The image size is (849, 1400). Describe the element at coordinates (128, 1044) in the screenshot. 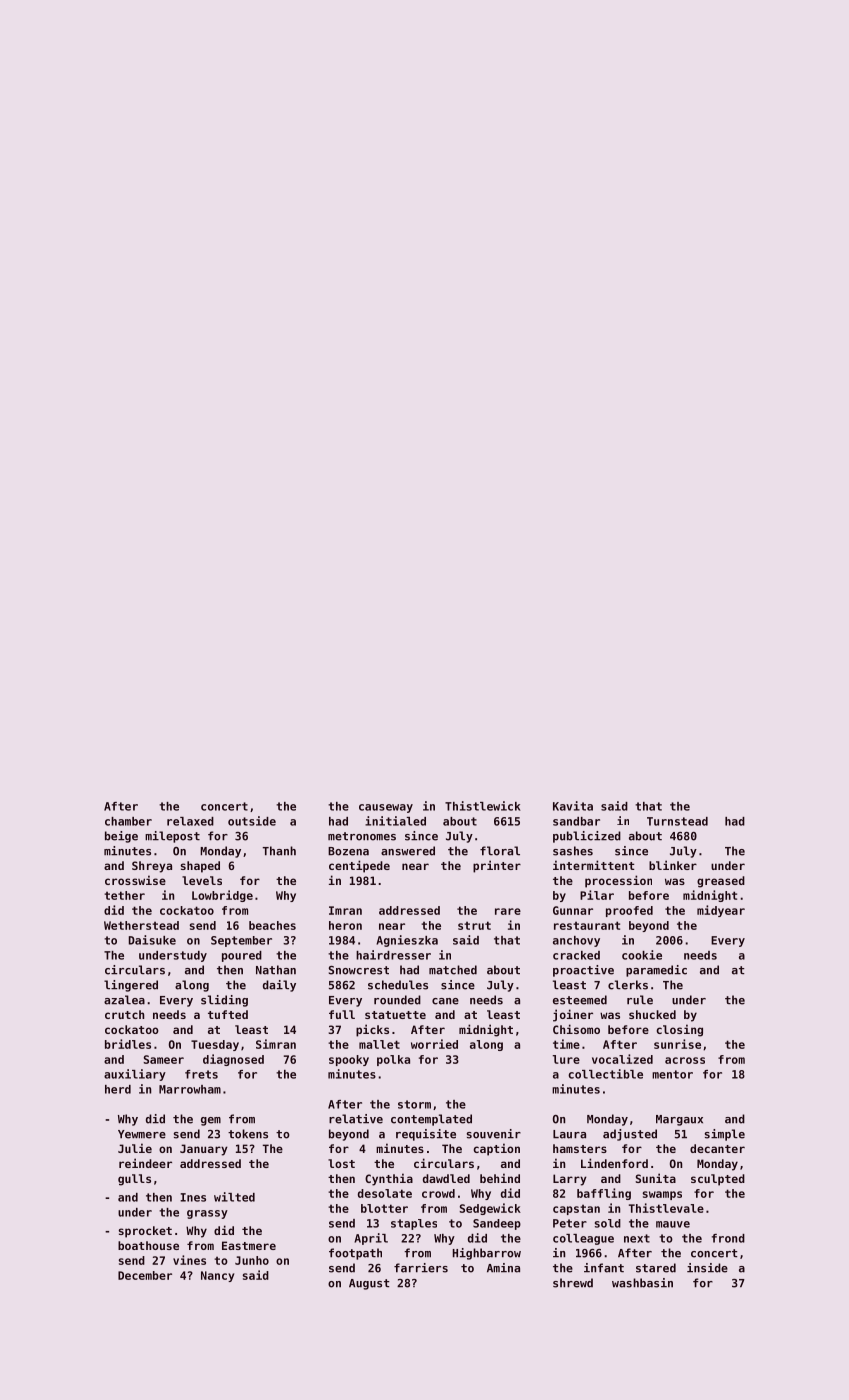

I see `bridles` at that location.
